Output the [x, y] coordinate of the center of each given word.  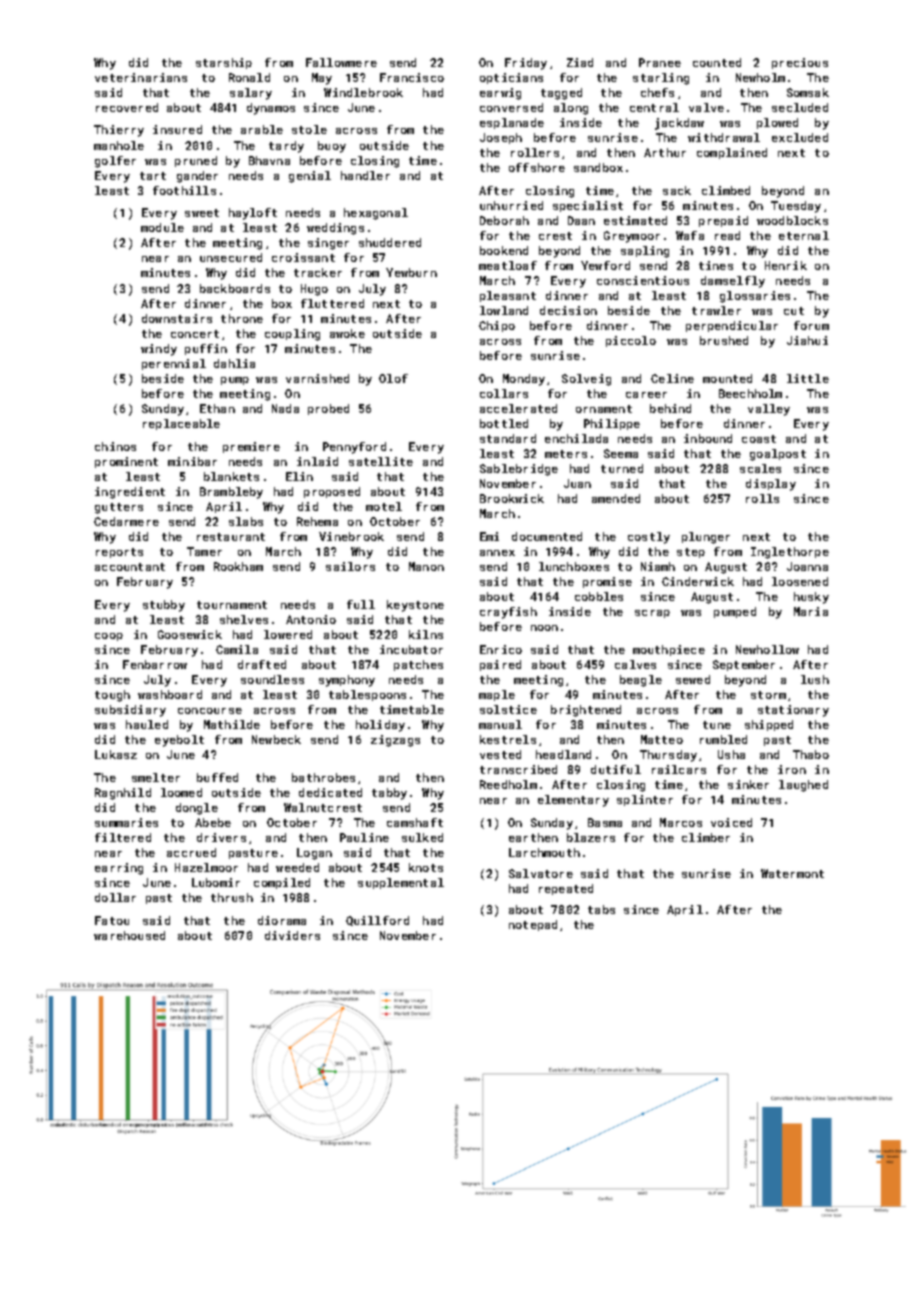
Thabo [811, 754]
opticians [511, 78]
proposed [332, 492]
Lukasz [116, 754]
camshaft [415, 822]
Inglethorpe [790, 553]
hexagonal [376, 214]
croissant [303, 257]
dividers [292, 935]
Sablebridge [519, 470]
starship [224, 63]
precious [800, 63]
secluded [800, 107]
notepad [533, 925]
